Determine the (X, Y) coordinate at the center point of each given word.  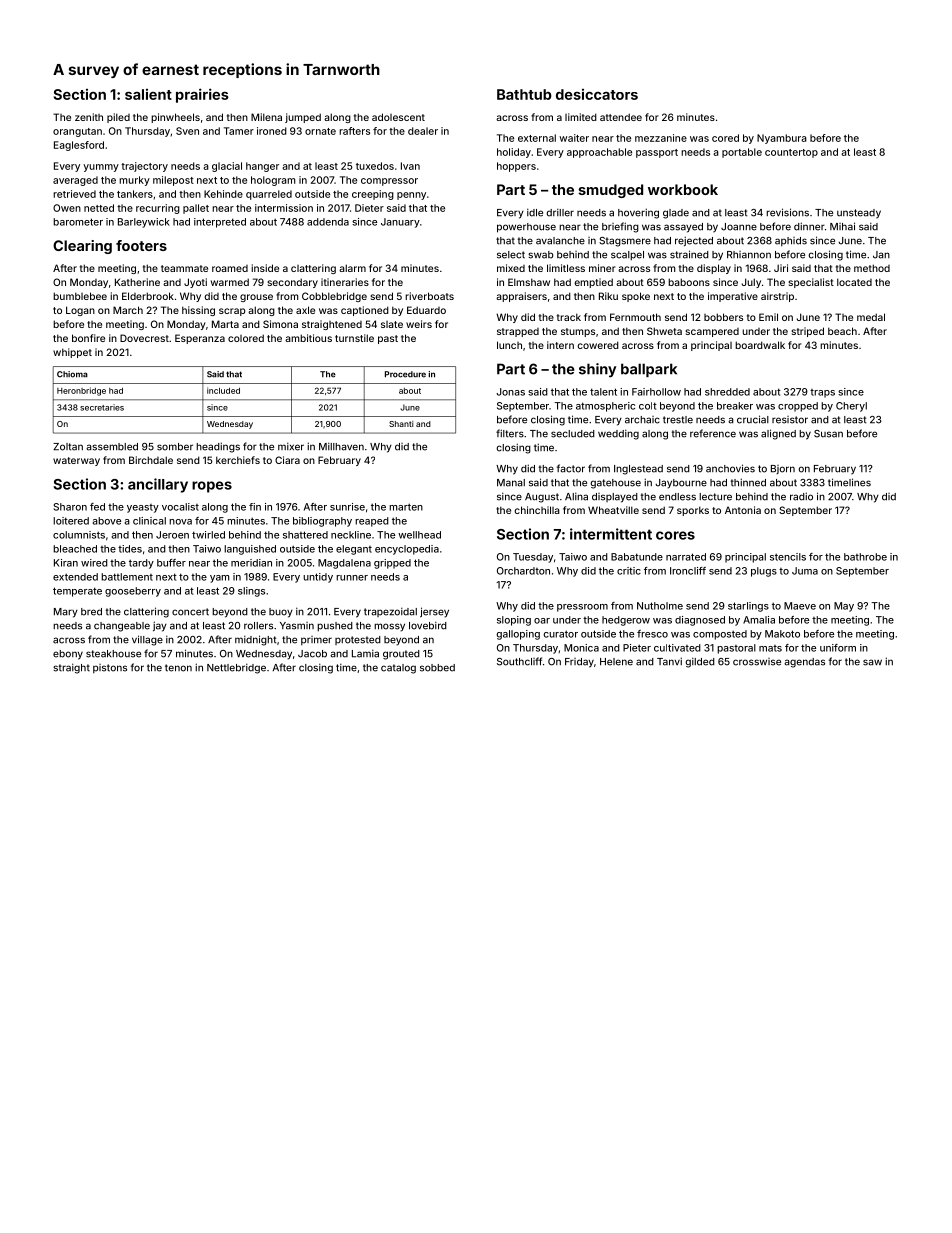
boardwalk (760, 345)
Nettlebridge (236, 668)
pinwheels (175, 118)
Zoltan (68, 447)
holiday (514, 153)
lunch (509, 345)
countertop (791, 153)
